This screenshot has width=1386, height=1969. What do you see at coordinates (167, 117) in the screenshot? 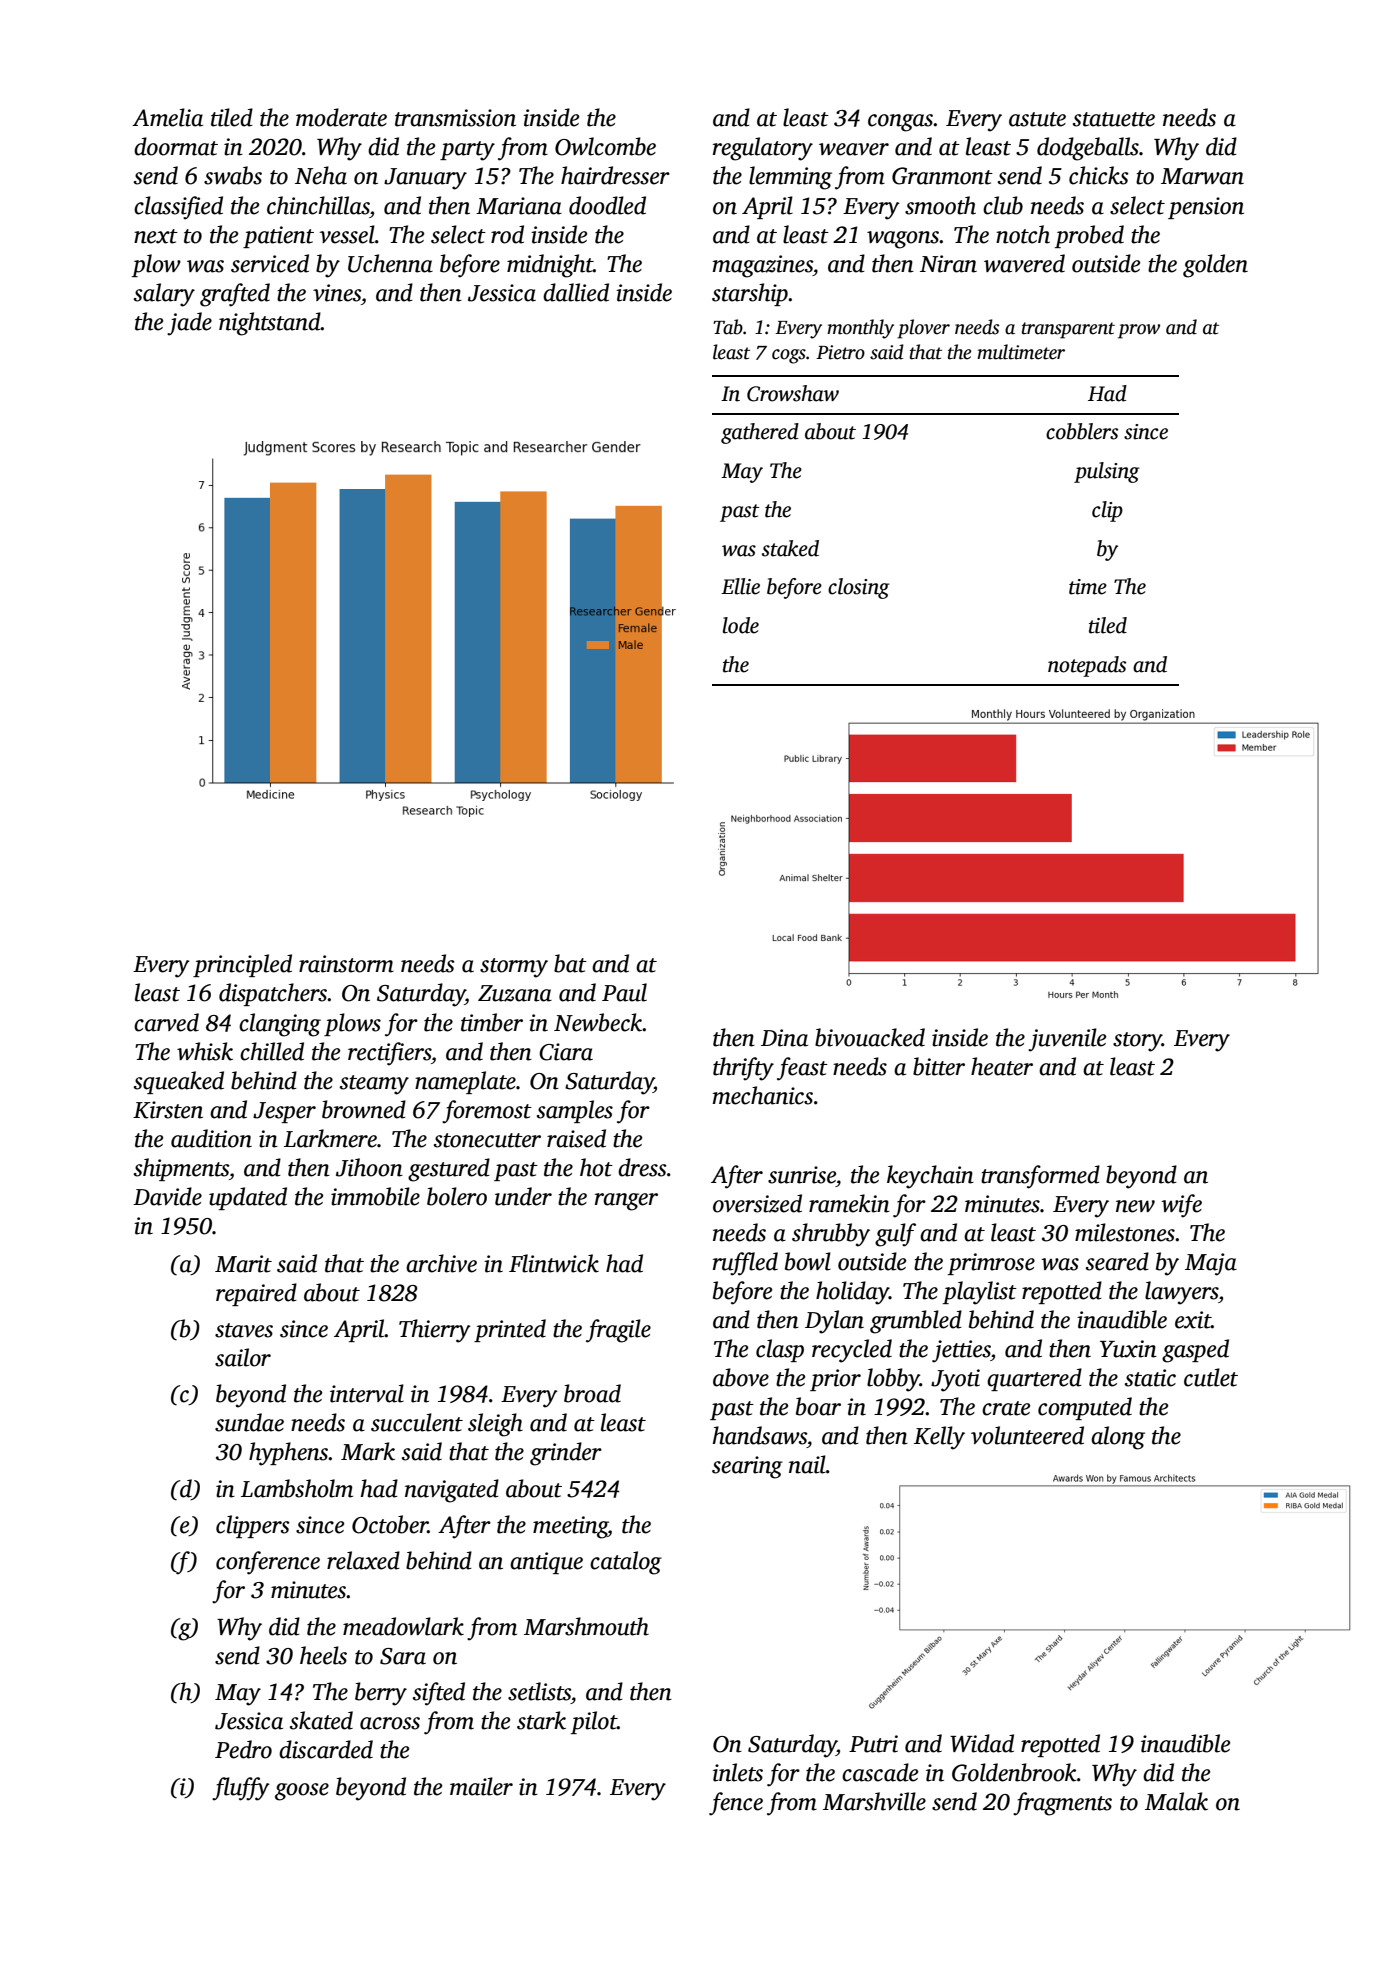
I see `Amelia` at bounding box center [167, 117].
